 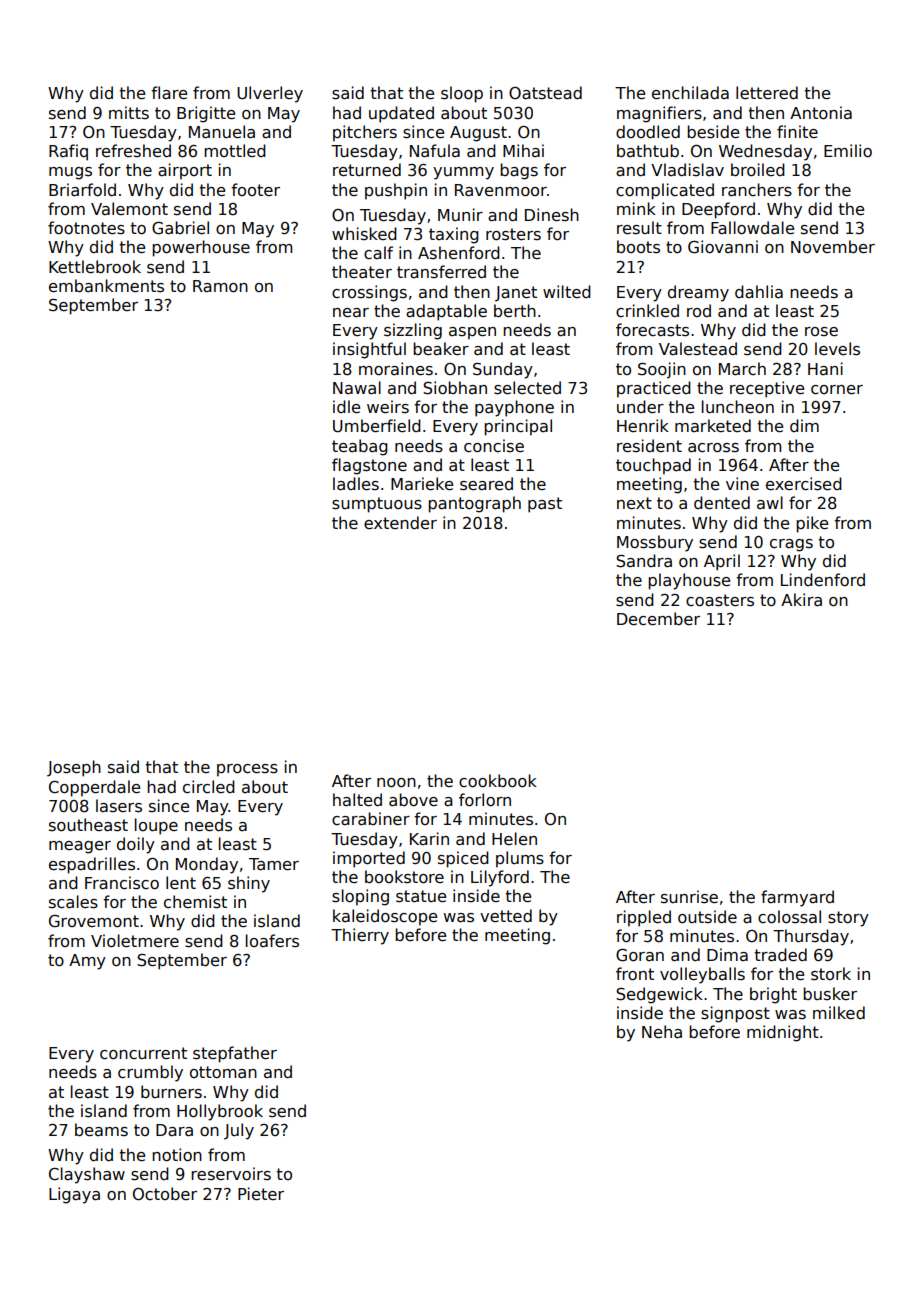 What do you see at coordinates (235, 1054) in the page?
I see `stepfather` at bounding box center [235, 1054].
